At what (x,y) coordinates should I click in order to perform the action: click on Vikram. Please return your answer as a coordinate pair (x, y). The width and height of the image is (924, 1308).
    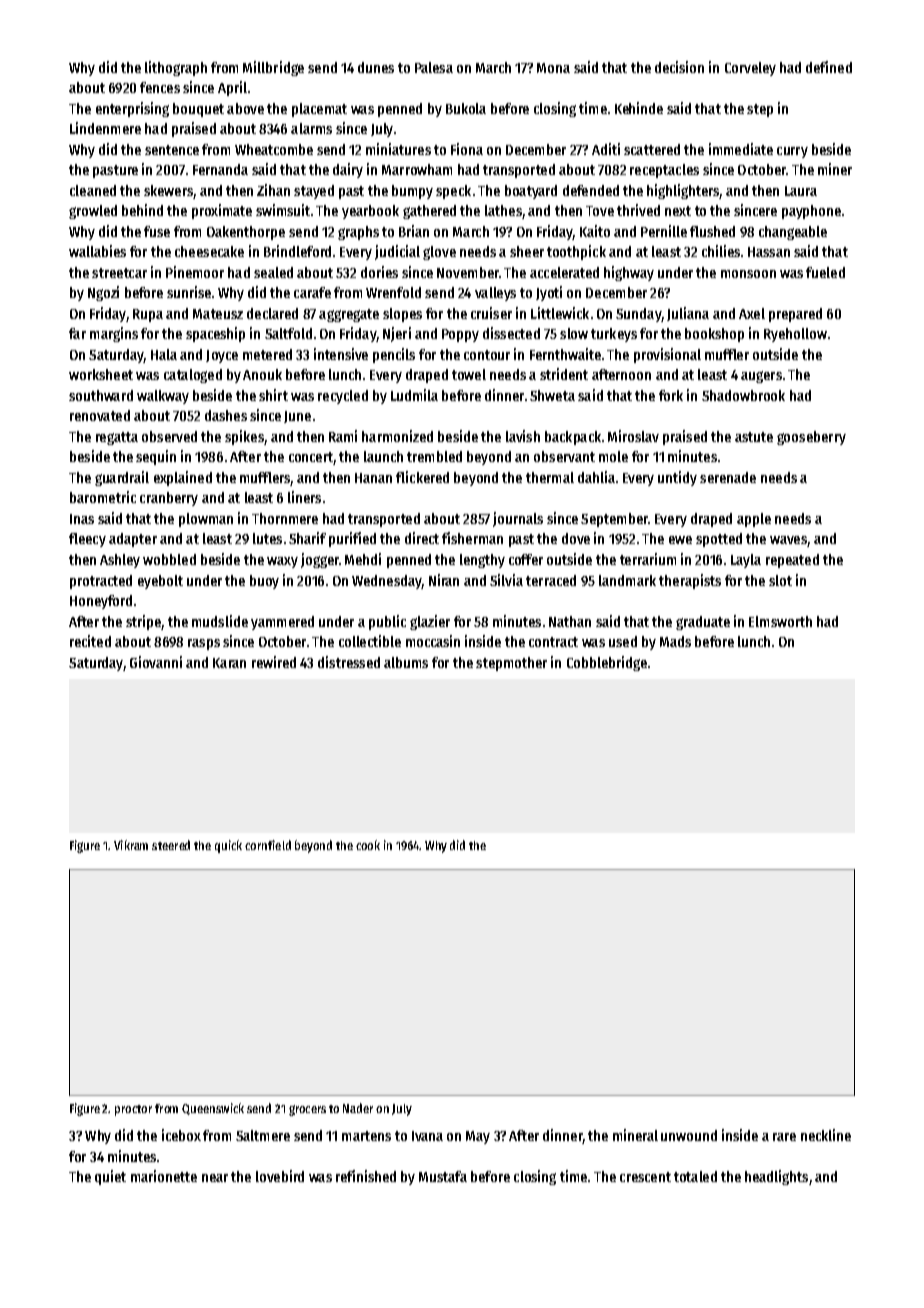
    Looking at the image, I should click on (131, 845).
